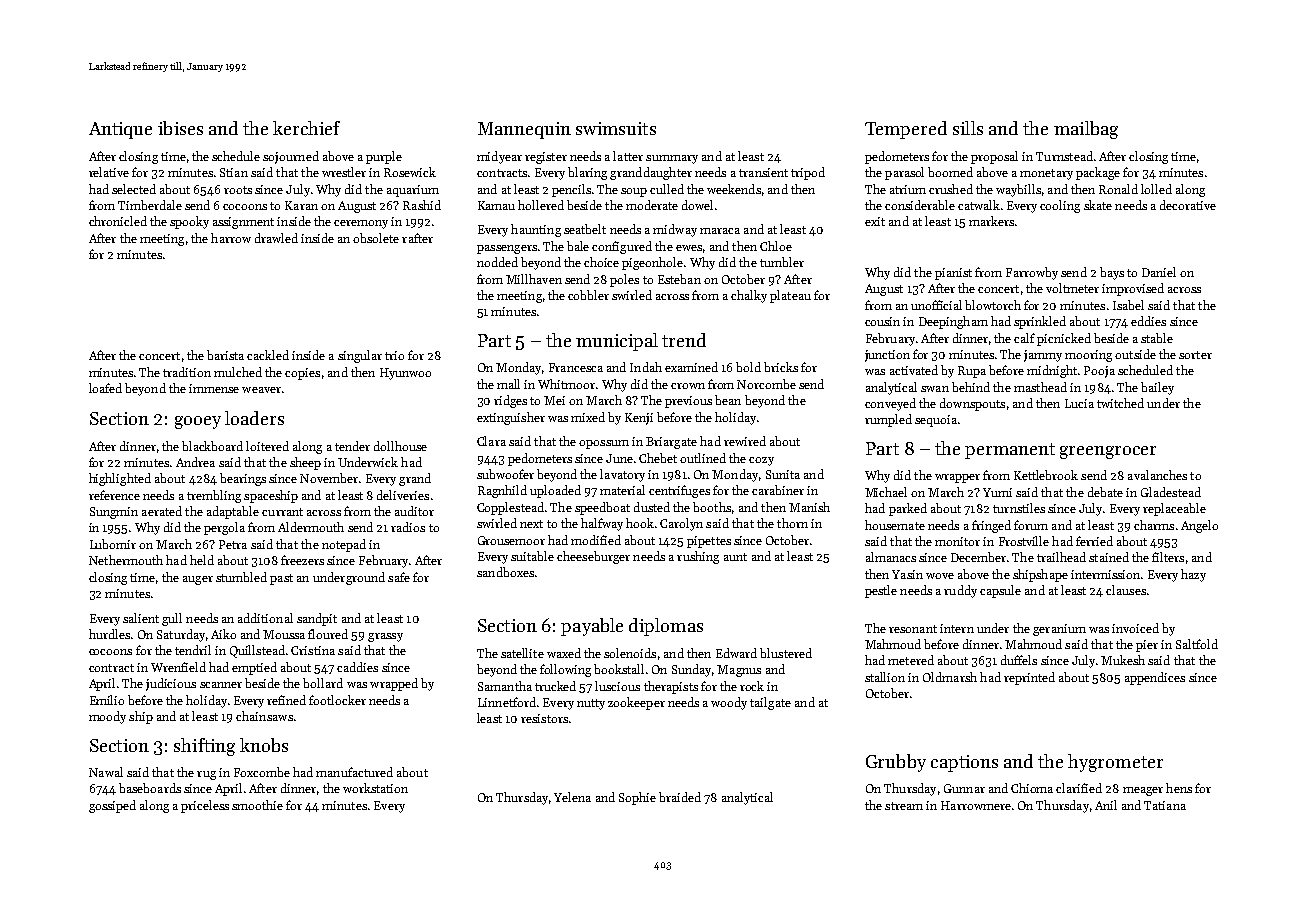  Describe the element at coordinates (1156, 189) in the page. I see `lolled` at that location.
